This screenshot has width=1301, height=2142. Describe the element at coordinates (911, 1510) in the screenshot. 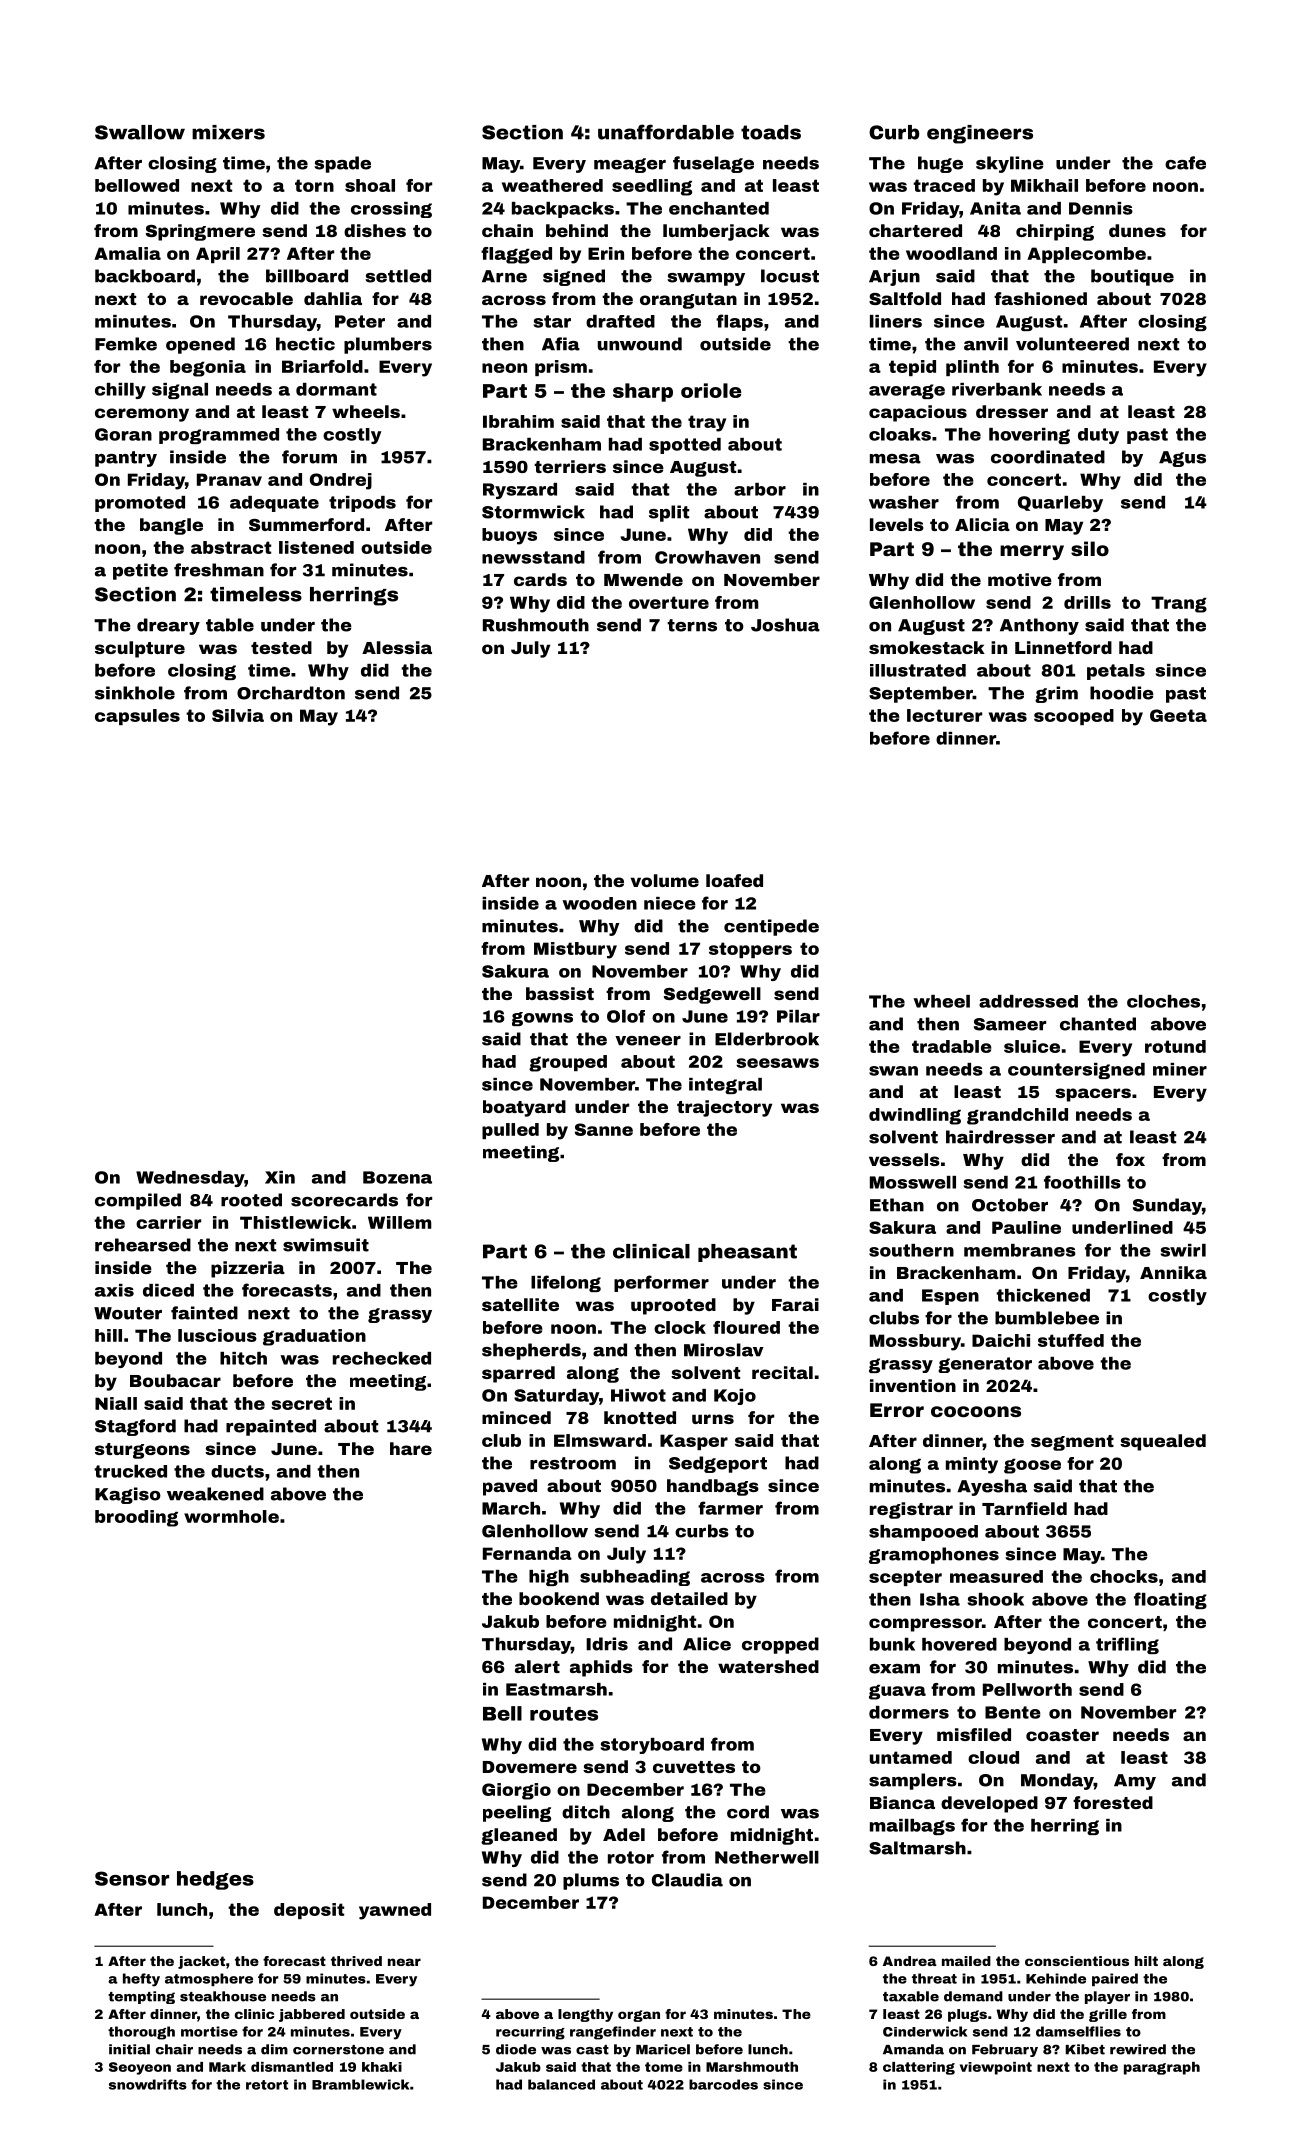

I see `registrar` at that location.
